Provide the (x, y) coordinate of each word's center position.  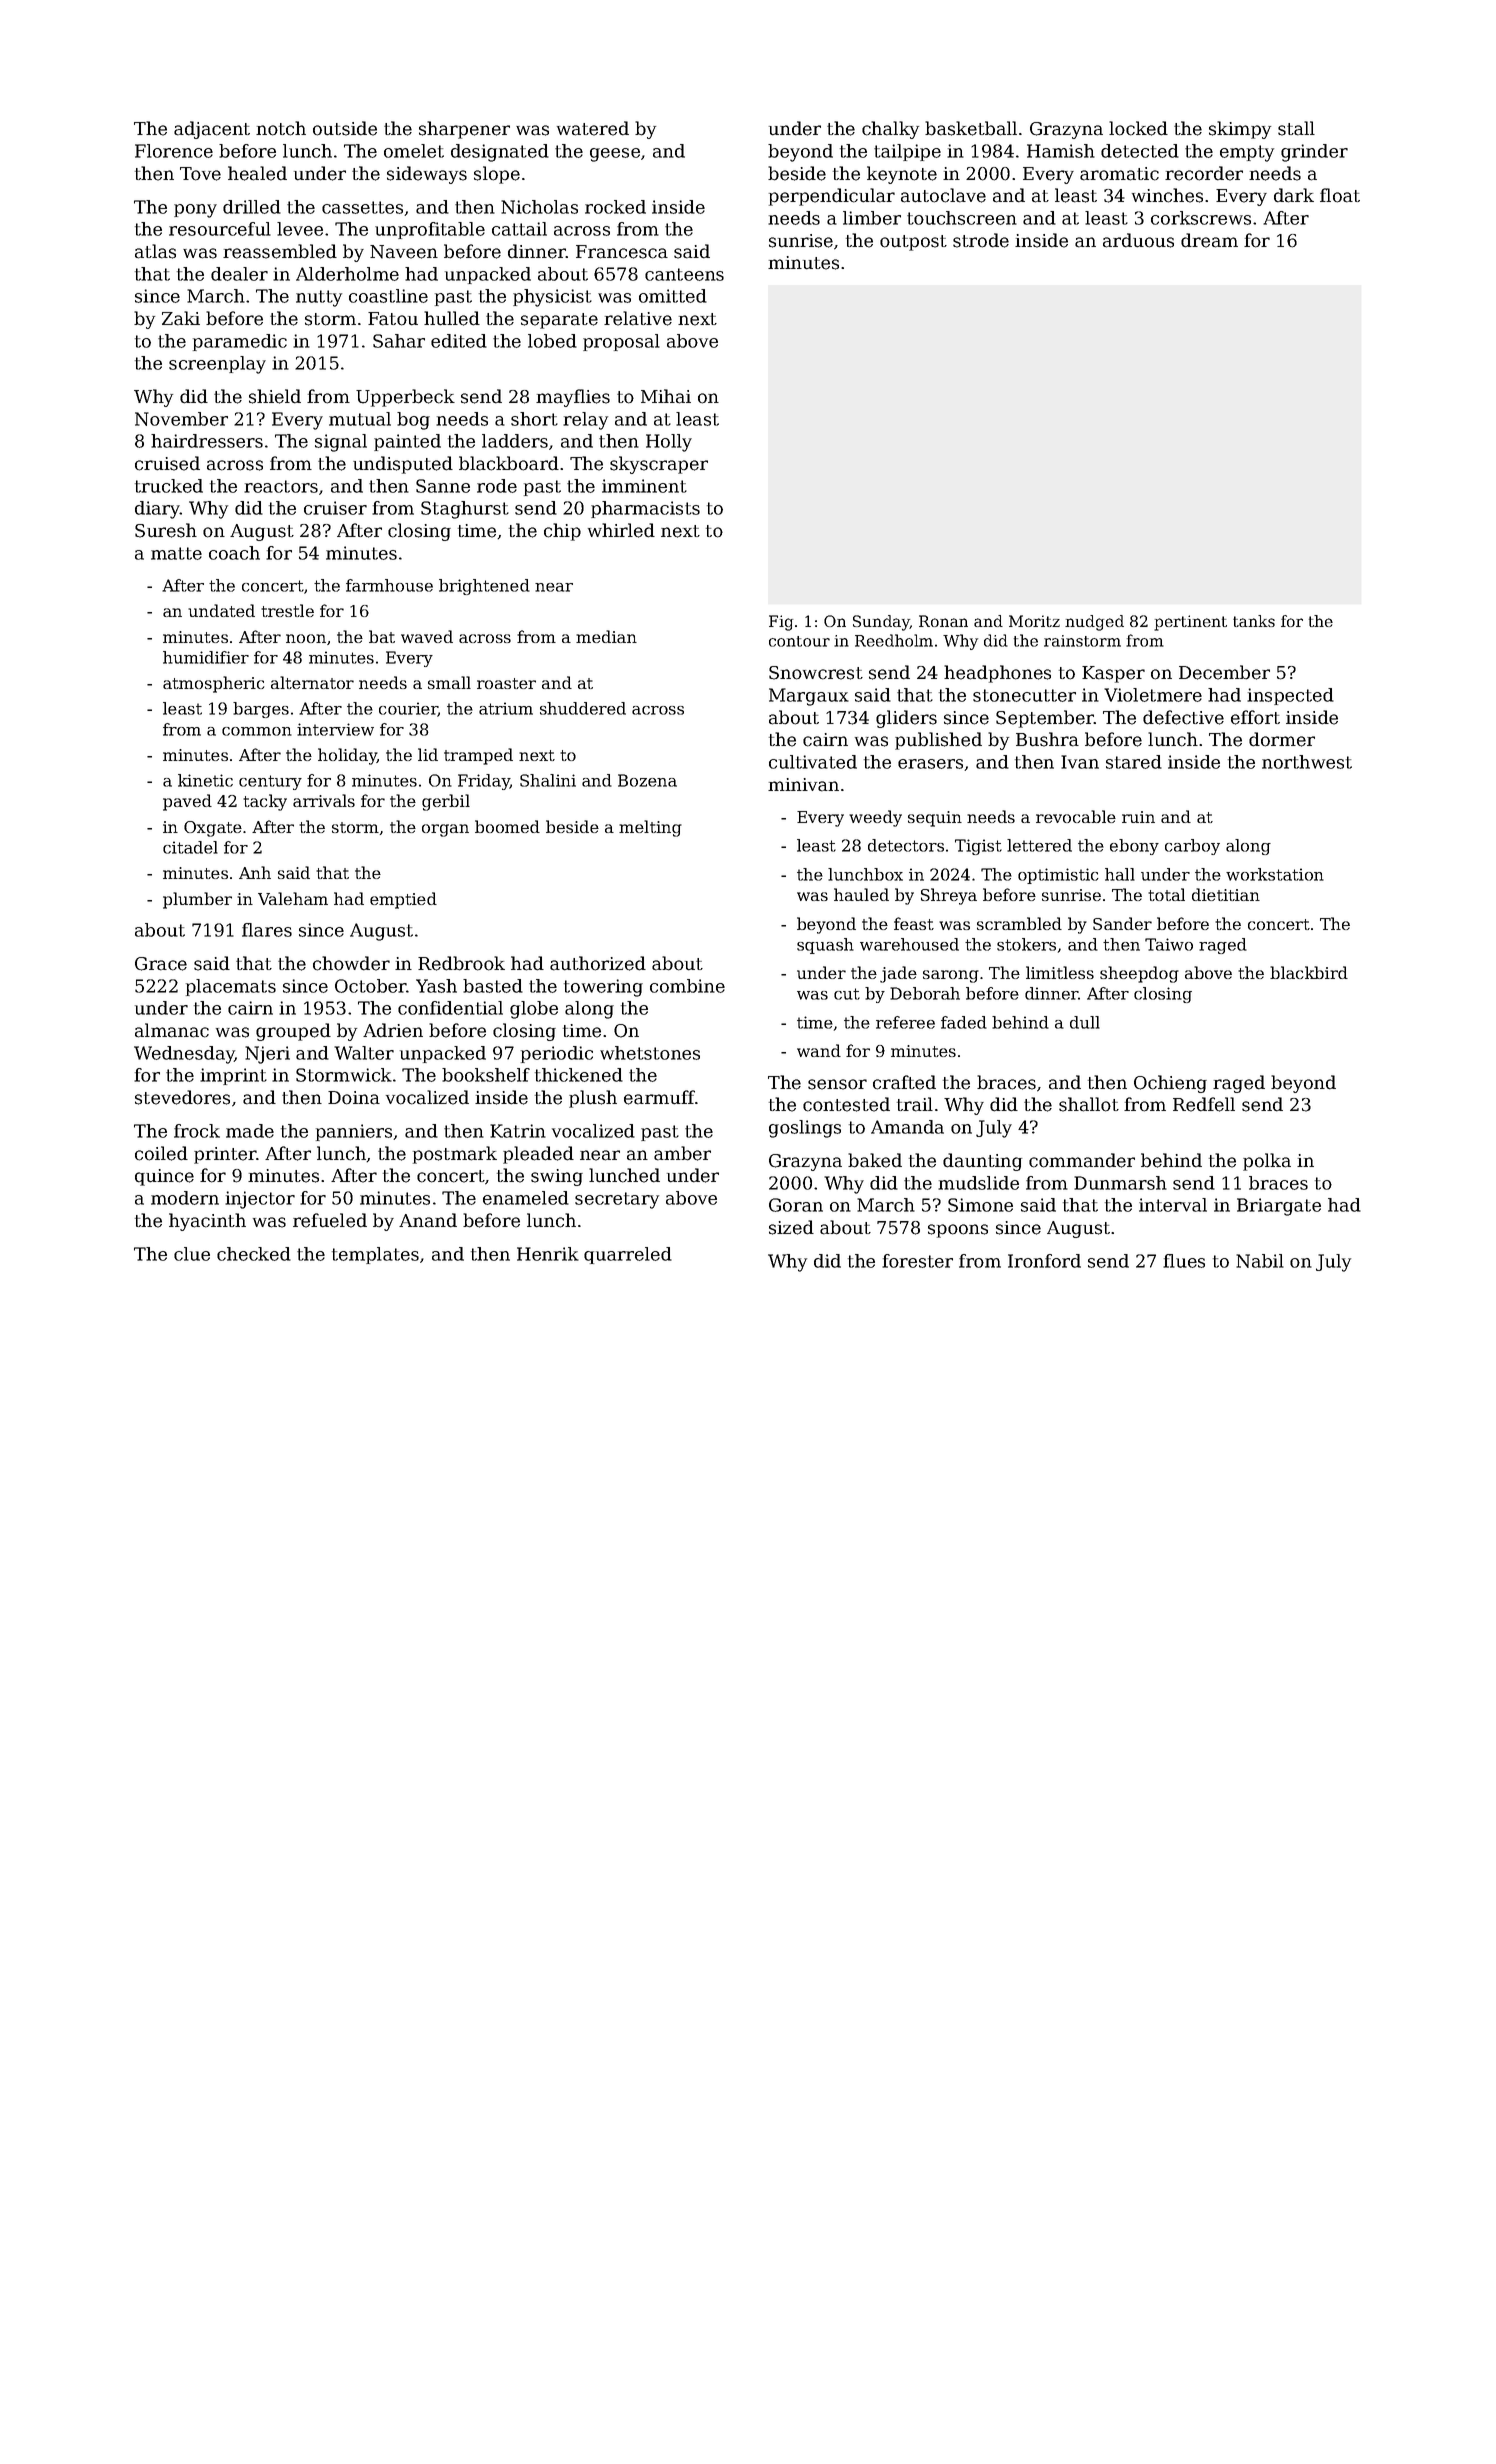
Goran (796, 1205)
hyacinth (207, 1222)
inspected (1290, 696)
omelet (414, 151)
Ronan (943, 621)
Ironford (1044, 1261)
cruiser (335, 508)
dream (1209, 240)
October (371, 986)
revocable (1076, 816)
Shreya (949, 896)
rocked (615, 207)
